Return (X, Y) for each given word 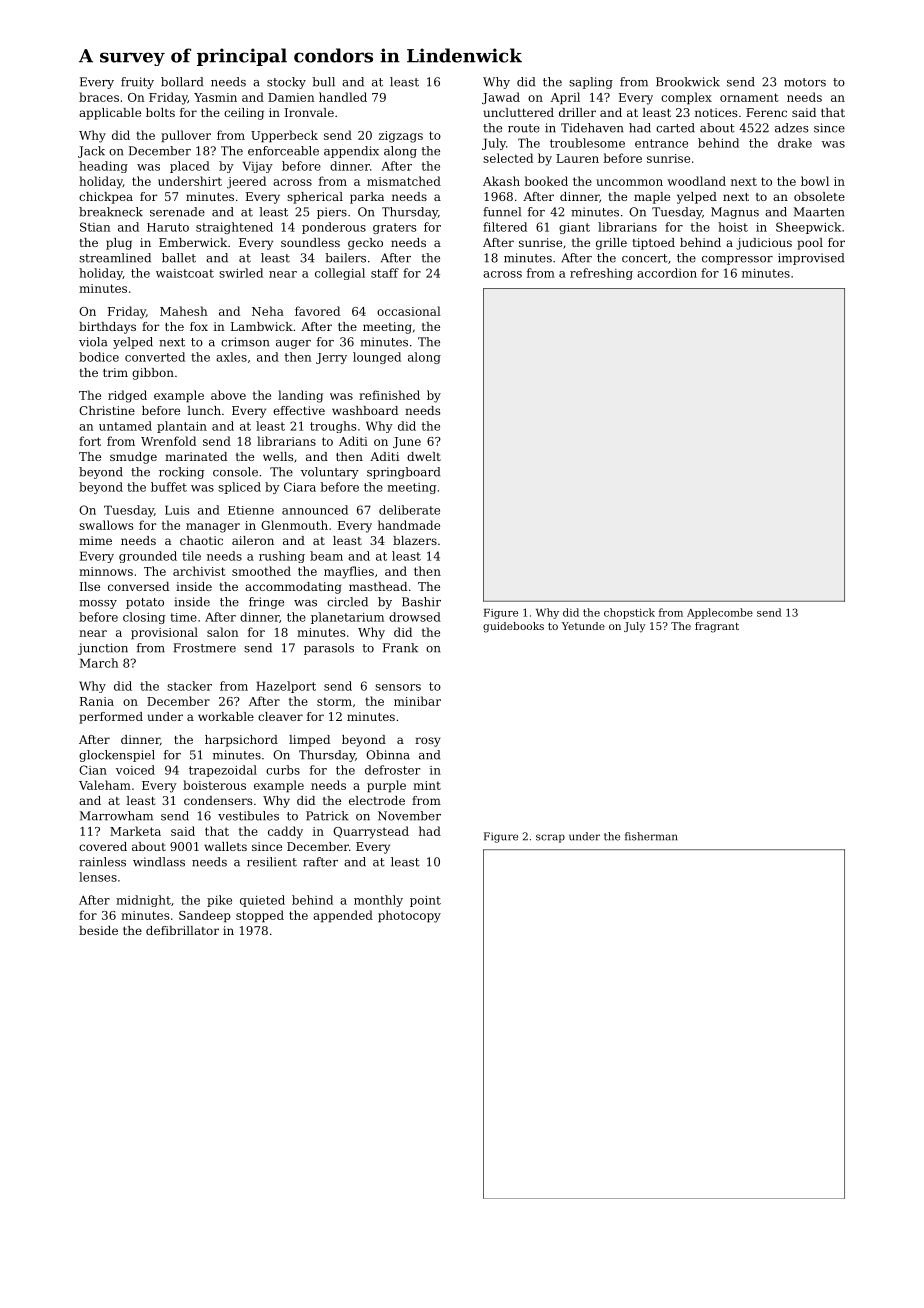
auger (293, 344)
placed (190, 167)
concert (645, 258)
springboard (403, 473)
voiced (135, 770)
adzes (792, 128)
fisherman (651, 836)
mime (95, 540)
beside (98, 930)
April (565, 98)
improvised (811, 259)
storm (334, 701)
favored (317, 311)
